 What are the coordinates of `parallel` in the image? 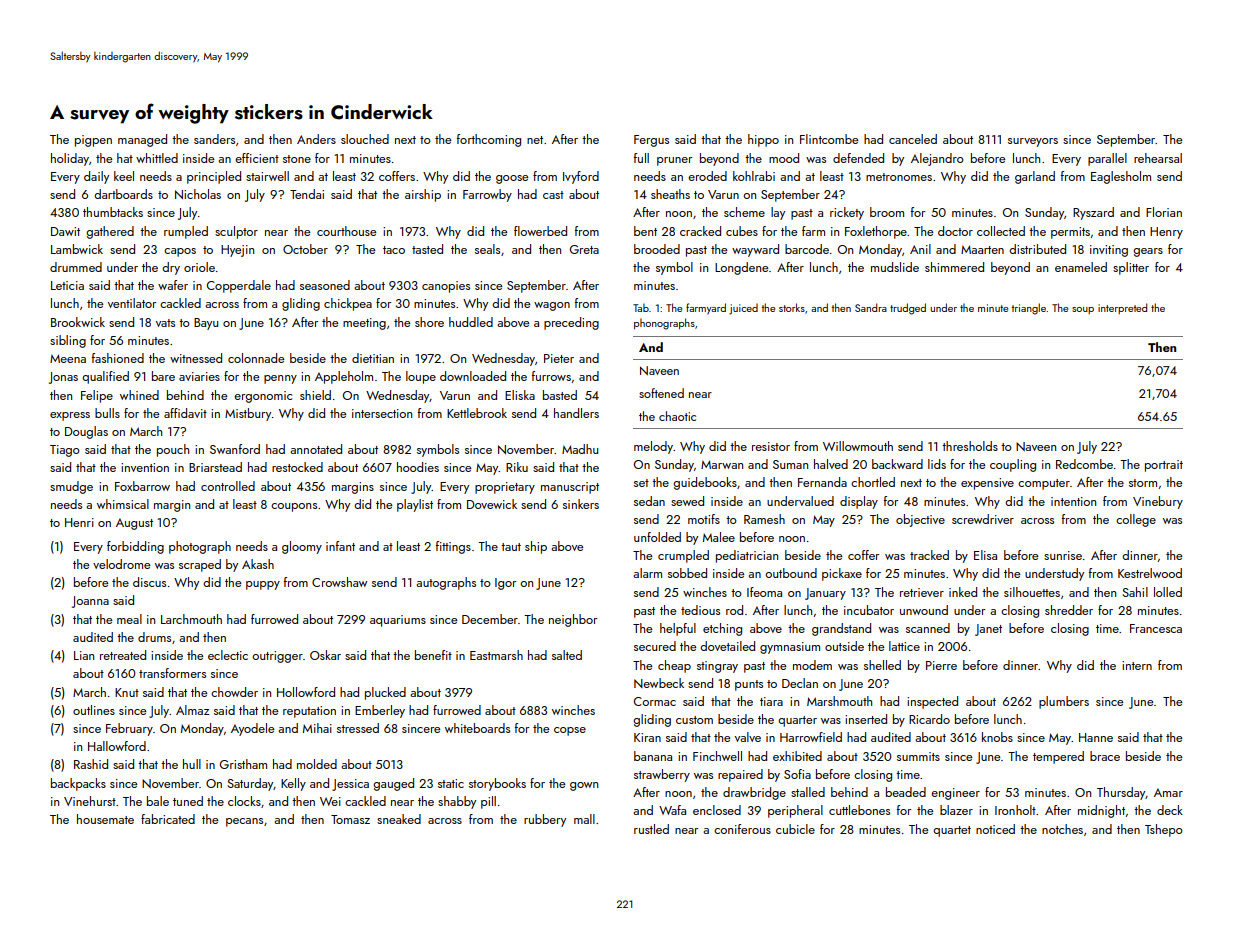 It's located at (1107, 159).
